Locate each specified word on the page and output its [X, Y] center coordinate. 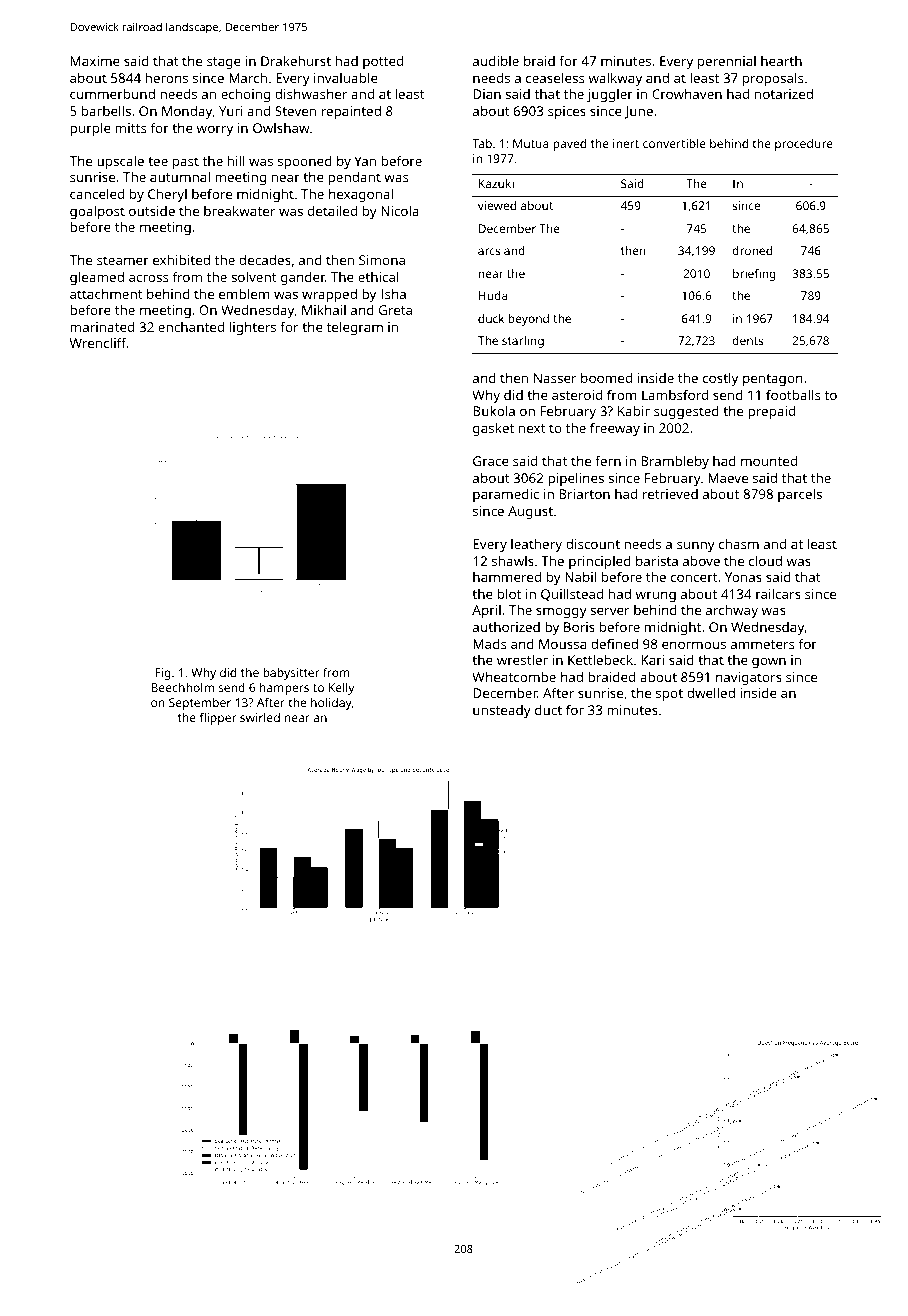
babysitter [291, 674]
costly [720, 379]
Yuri [231, 111]
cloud [765, 560]
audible [496, 61]
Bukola [494, 410]
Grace [491, 461]
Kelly [341, 689]
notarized [784, 94]
